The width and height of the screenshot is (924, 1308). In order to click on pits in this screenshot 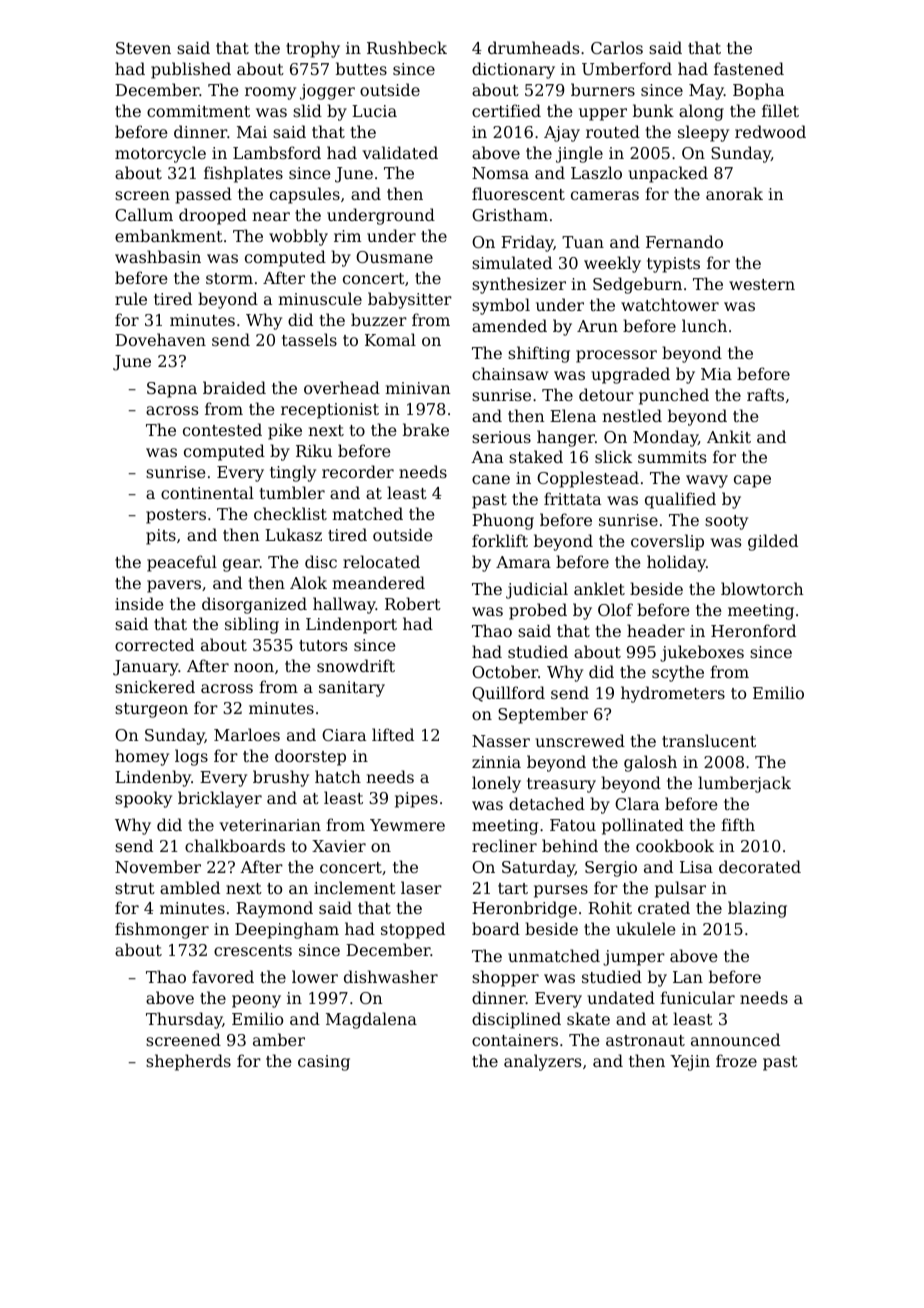, I will do `click(161, 537)`.
